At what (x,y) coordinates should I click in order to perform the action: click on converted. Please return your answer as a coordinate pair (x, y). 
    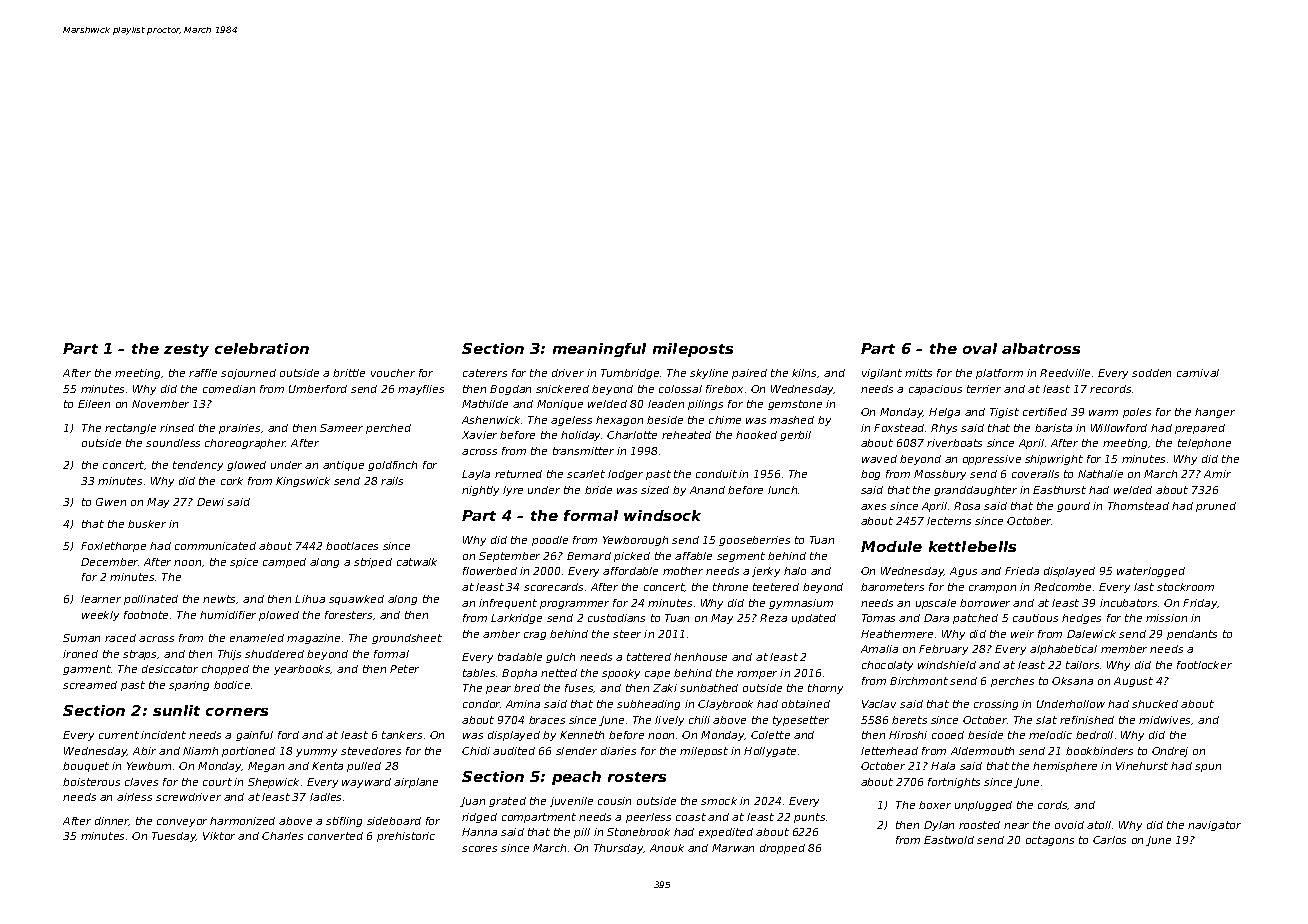
    Looking at the image, I should click on (335, 836).
